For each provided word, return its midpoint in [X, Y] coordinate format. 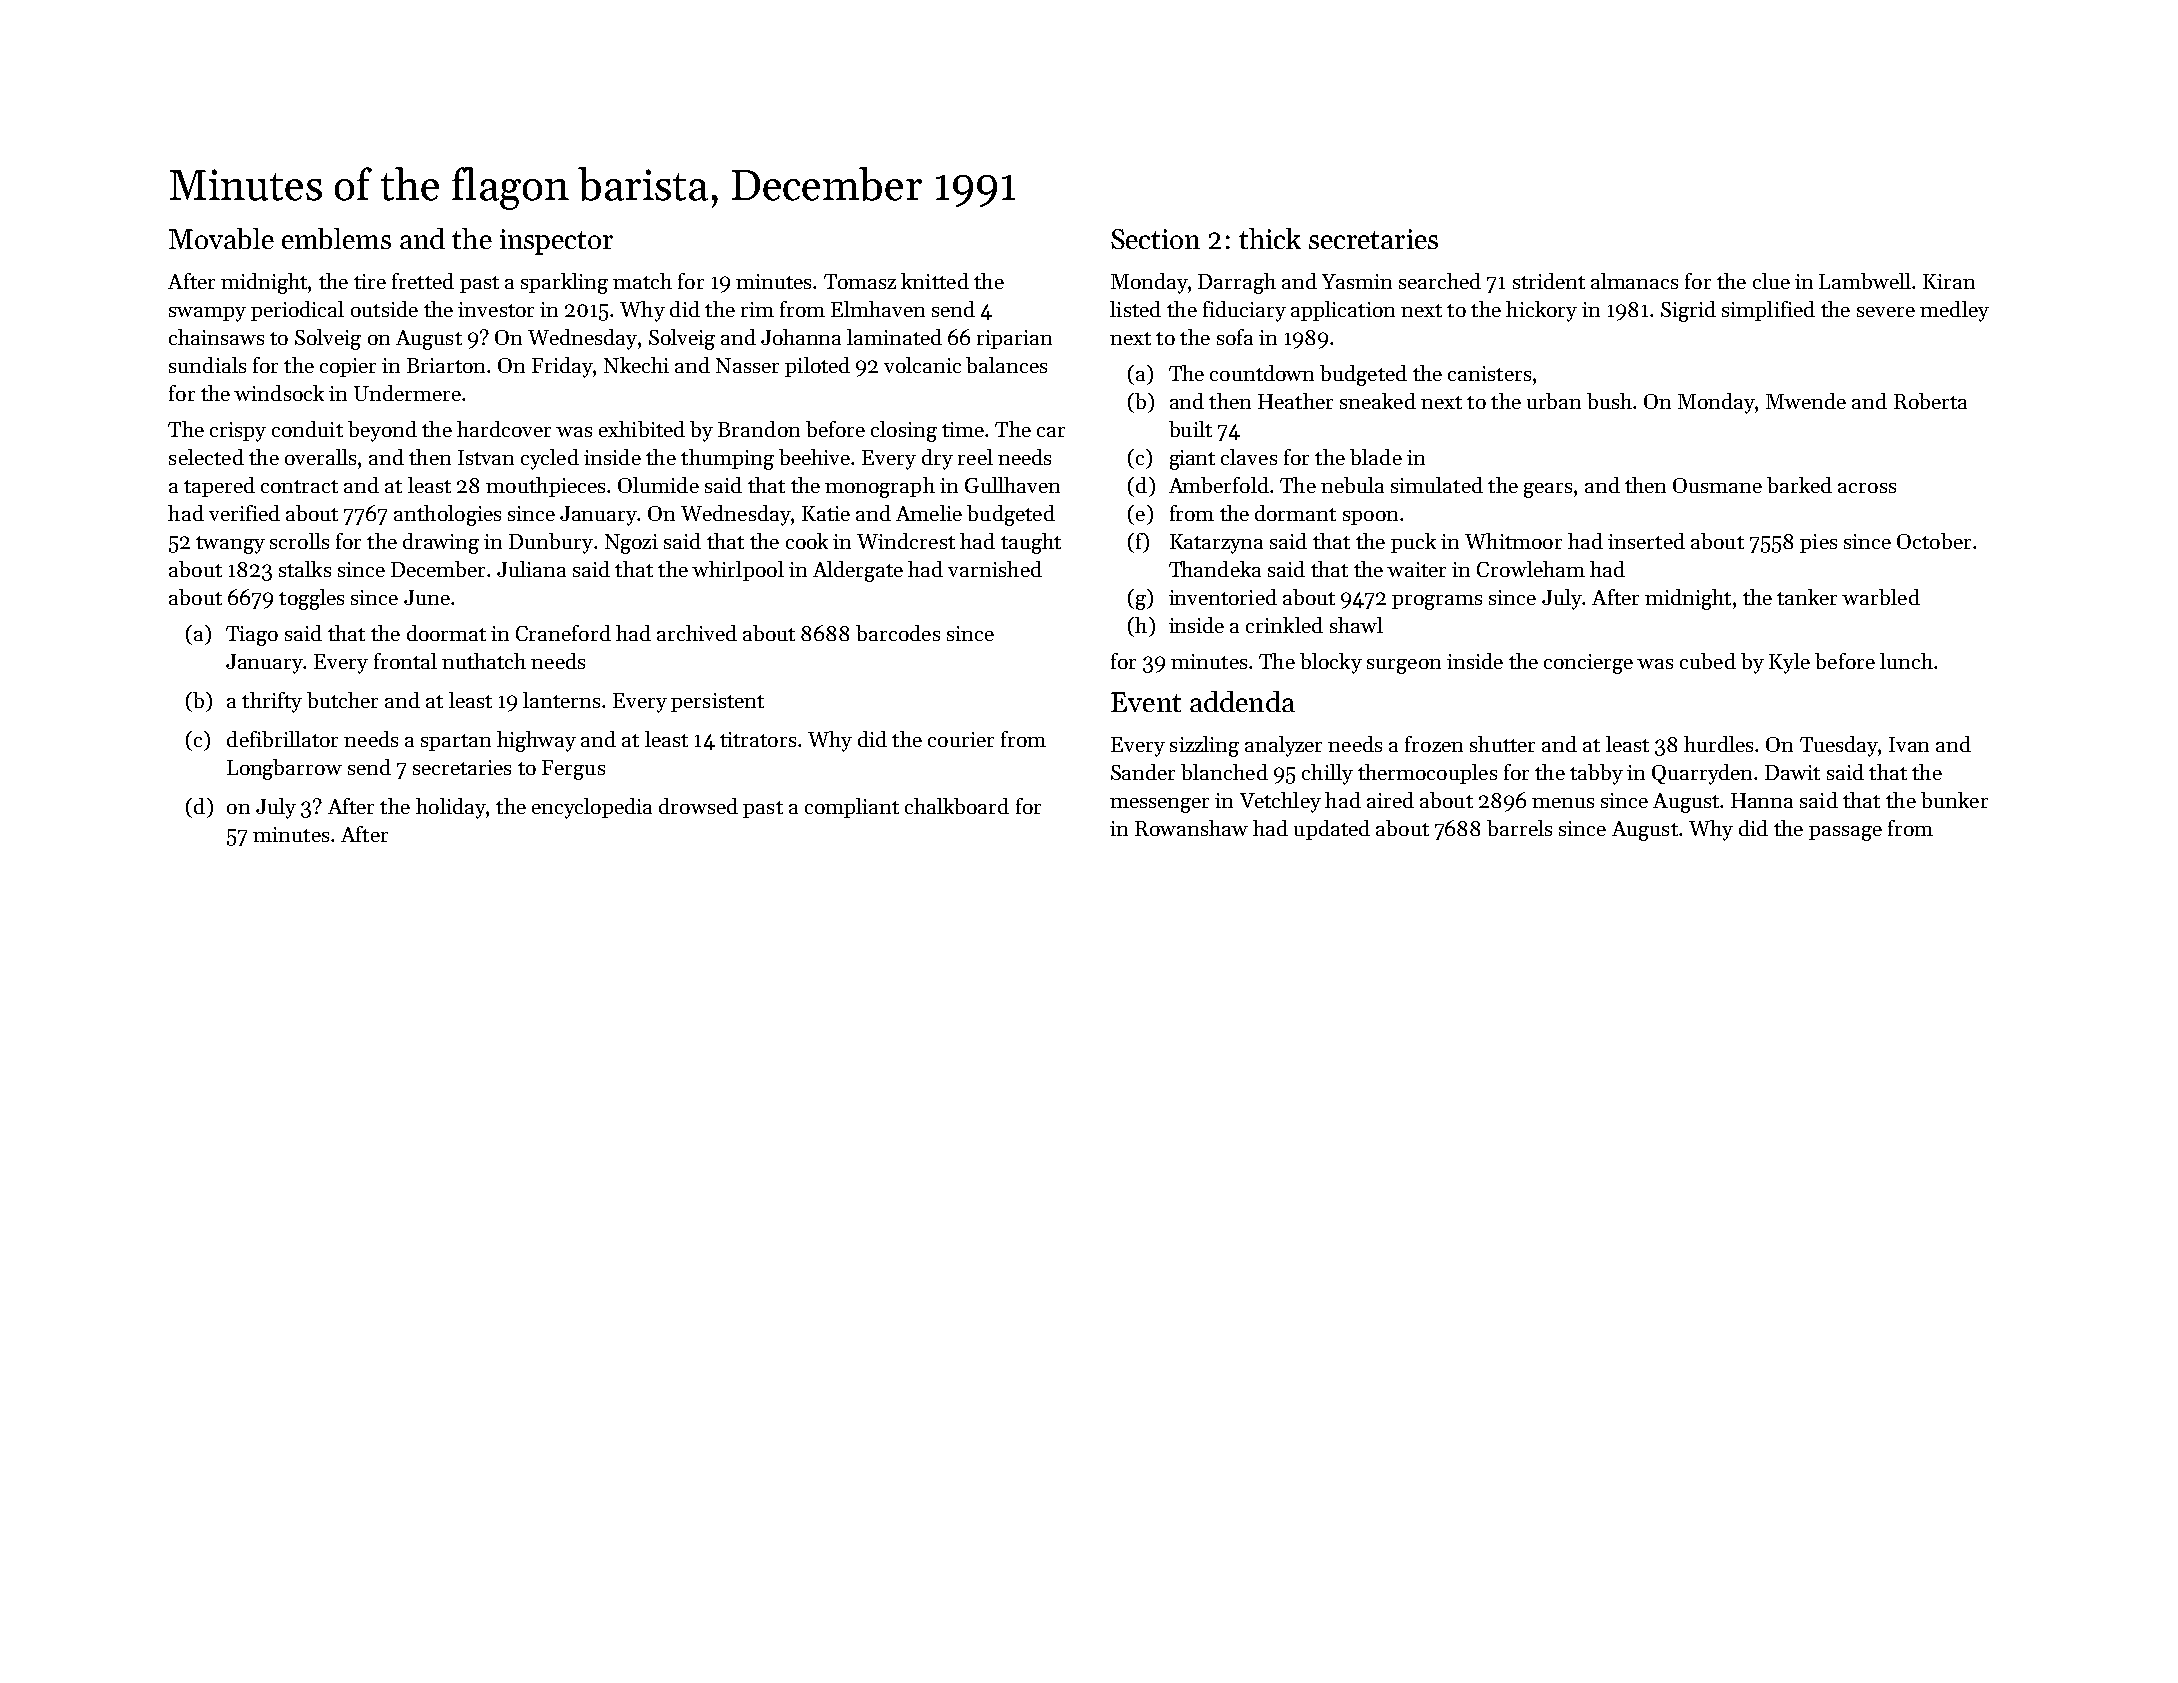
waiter [1416, 569]
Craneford [563, 633]
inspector [556, 242]
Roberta [1930, 401]
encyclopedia [592, 808]
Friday [562, 367]
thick [1270, 238]
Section [1155, 239]
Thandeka [1215, 569]
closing [904, 431]
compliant [852, 808]
